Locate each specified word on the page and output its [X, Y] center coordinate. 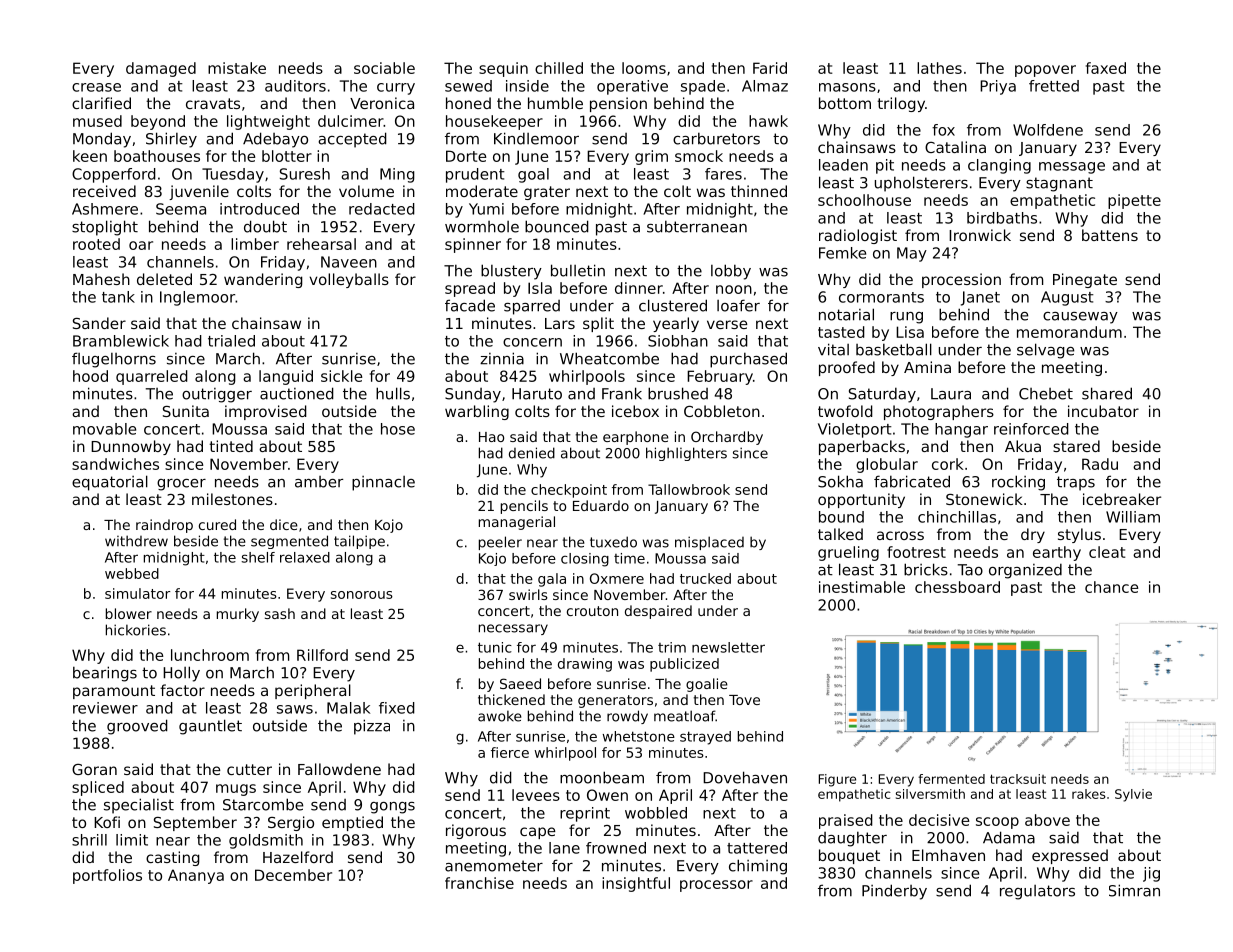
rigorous [476, 831]
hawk [768, 121]
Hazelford [298, 857]
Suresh [305, 174]
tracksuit [1018, 779]
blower [129, 613]
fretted [1054, 86]
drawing [585, 665]
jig [1151, 874]
